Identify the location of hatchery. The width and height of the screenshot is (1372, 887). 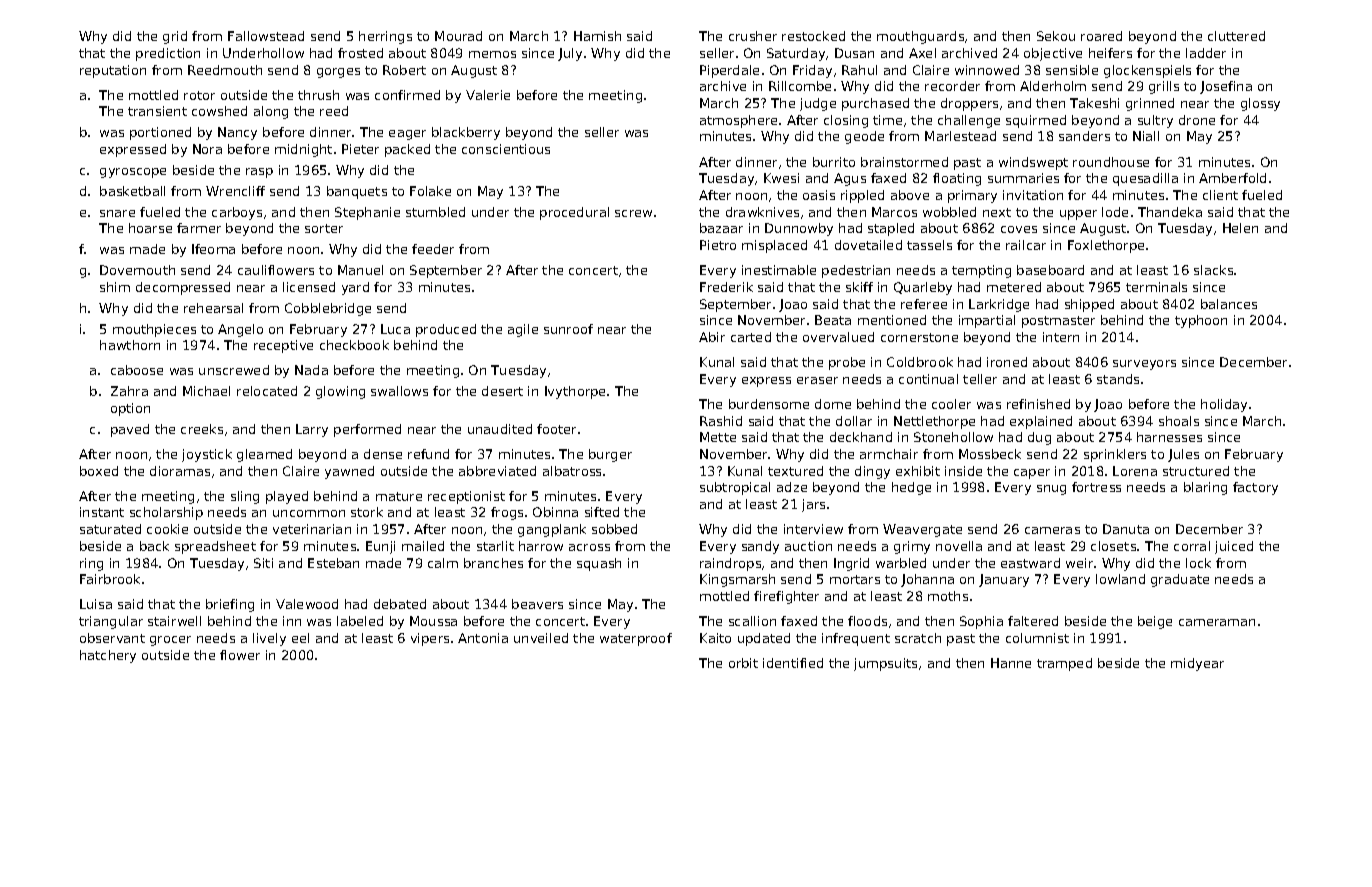
(108, 656).
